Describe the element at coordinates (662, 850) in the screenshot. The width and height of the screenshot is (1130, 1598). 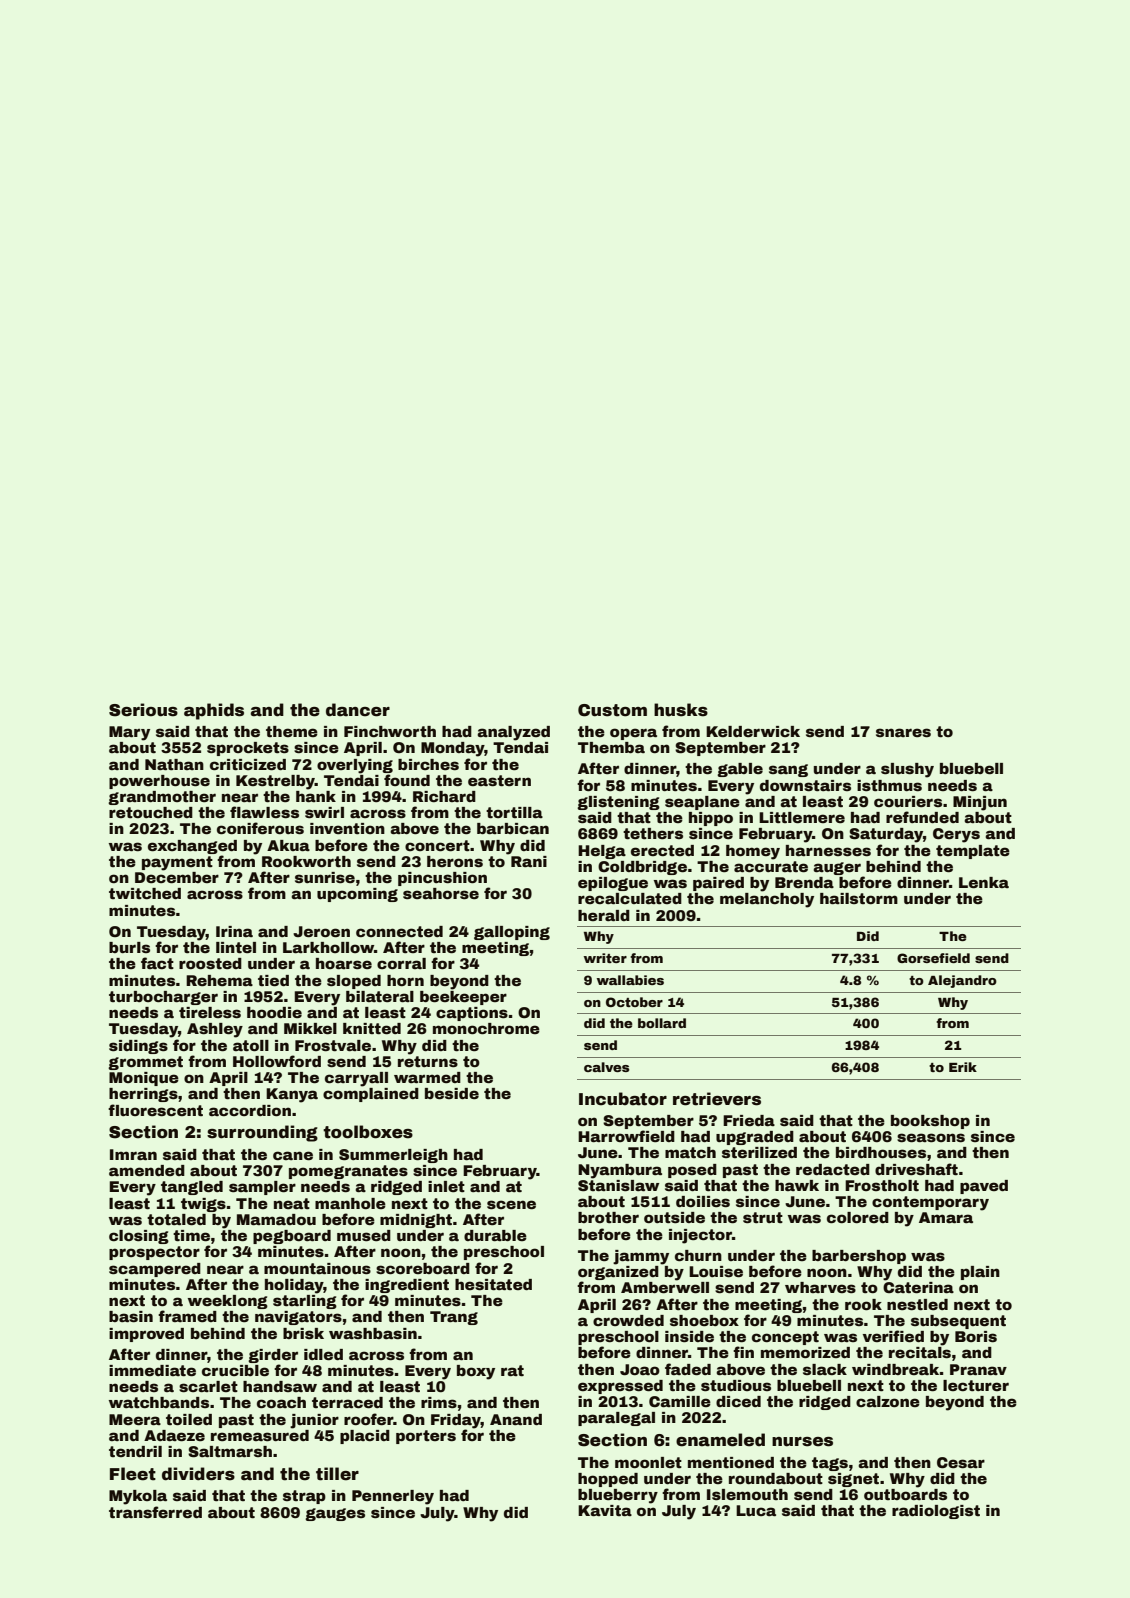
I see `erected` at that location.
